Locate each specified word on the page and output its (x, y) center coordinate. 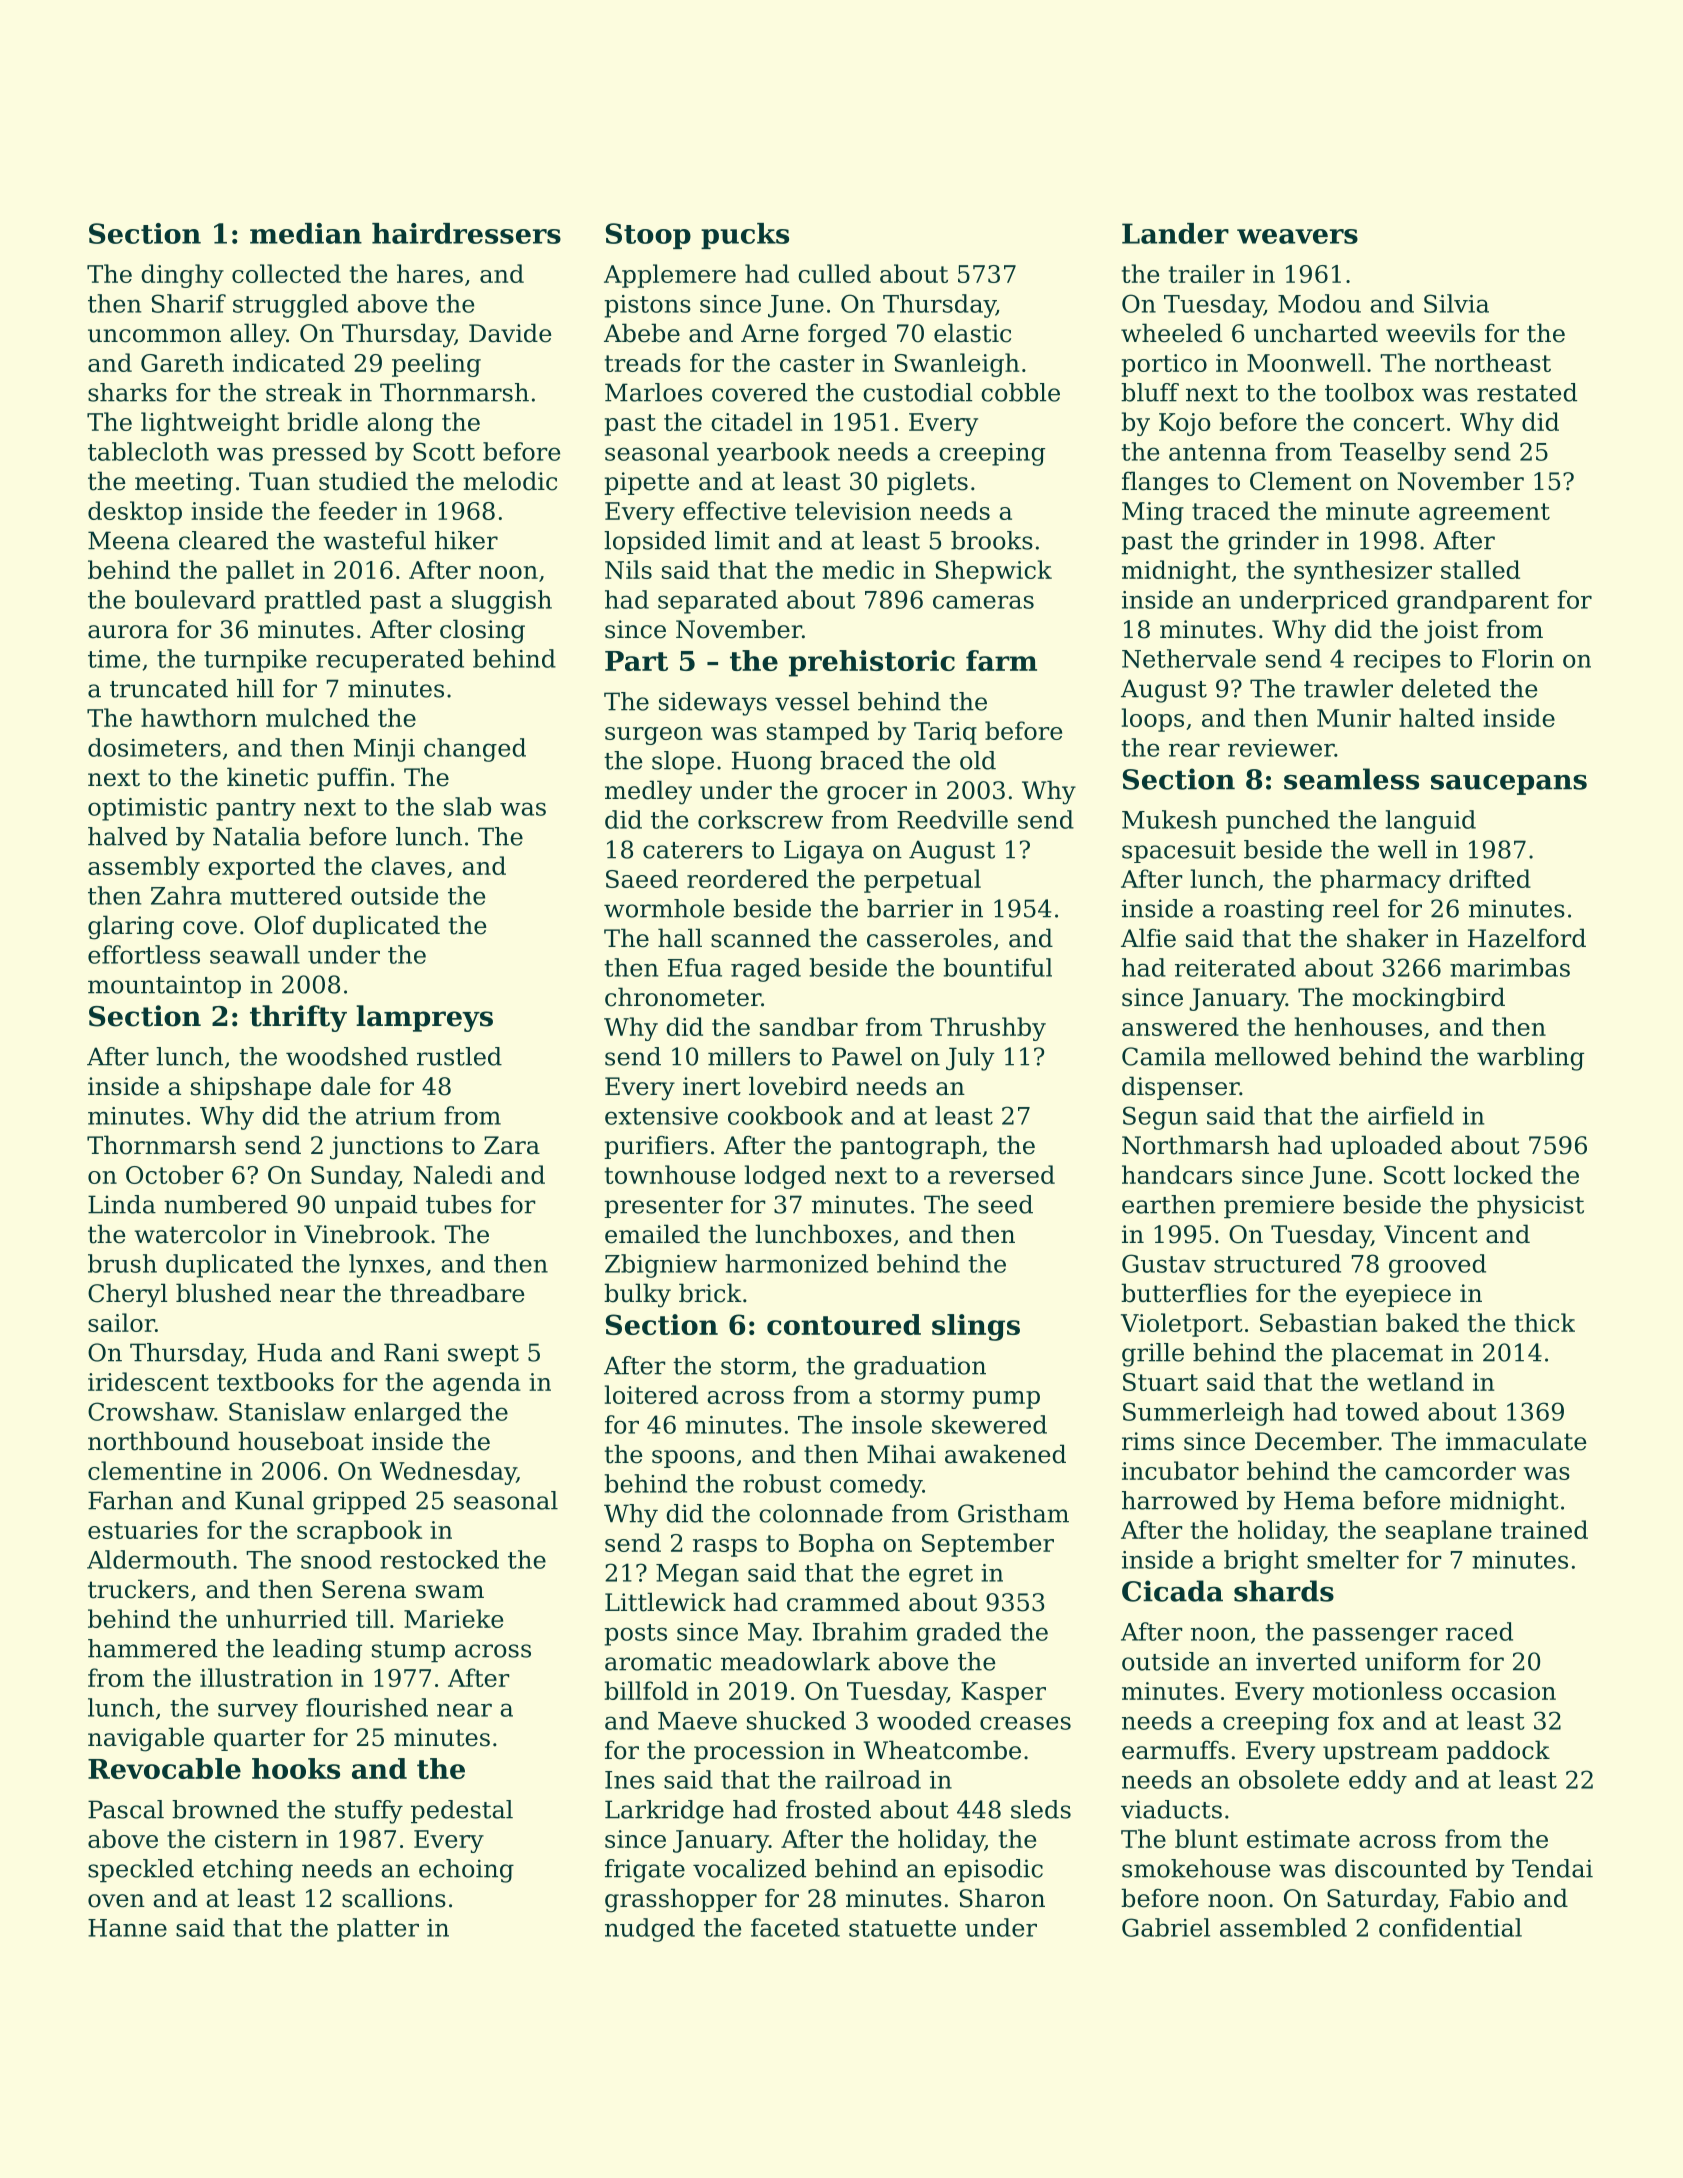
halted (1437, 717)
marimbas (1510, 967)
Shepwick (994, 572)
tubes (459, 1204)
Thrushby (988, 1029)
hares (430, 273)
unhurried (286, 1618)
